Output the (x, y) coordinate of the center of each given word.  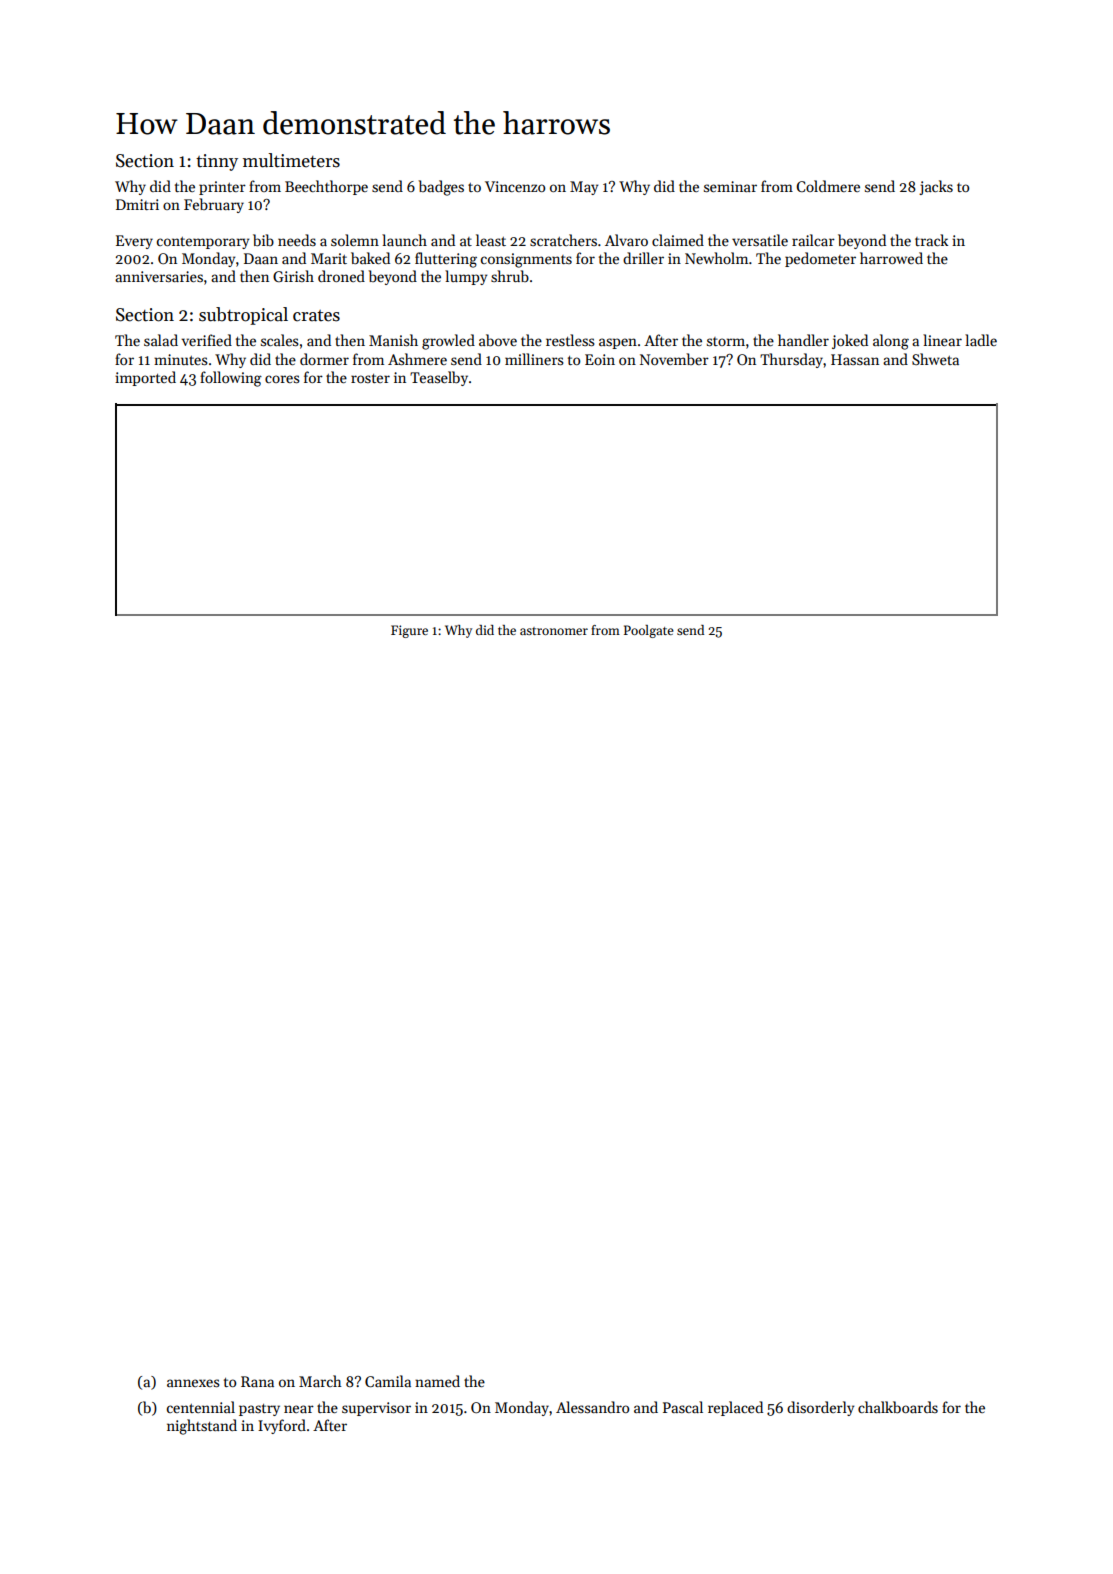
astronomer (554, 631)
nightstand (202, 1427)
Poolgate (649, 631)
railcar (813, 240)
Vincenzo (515, 186)
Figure (409, 631)
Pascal (683, 1407)
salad (161, 340)
